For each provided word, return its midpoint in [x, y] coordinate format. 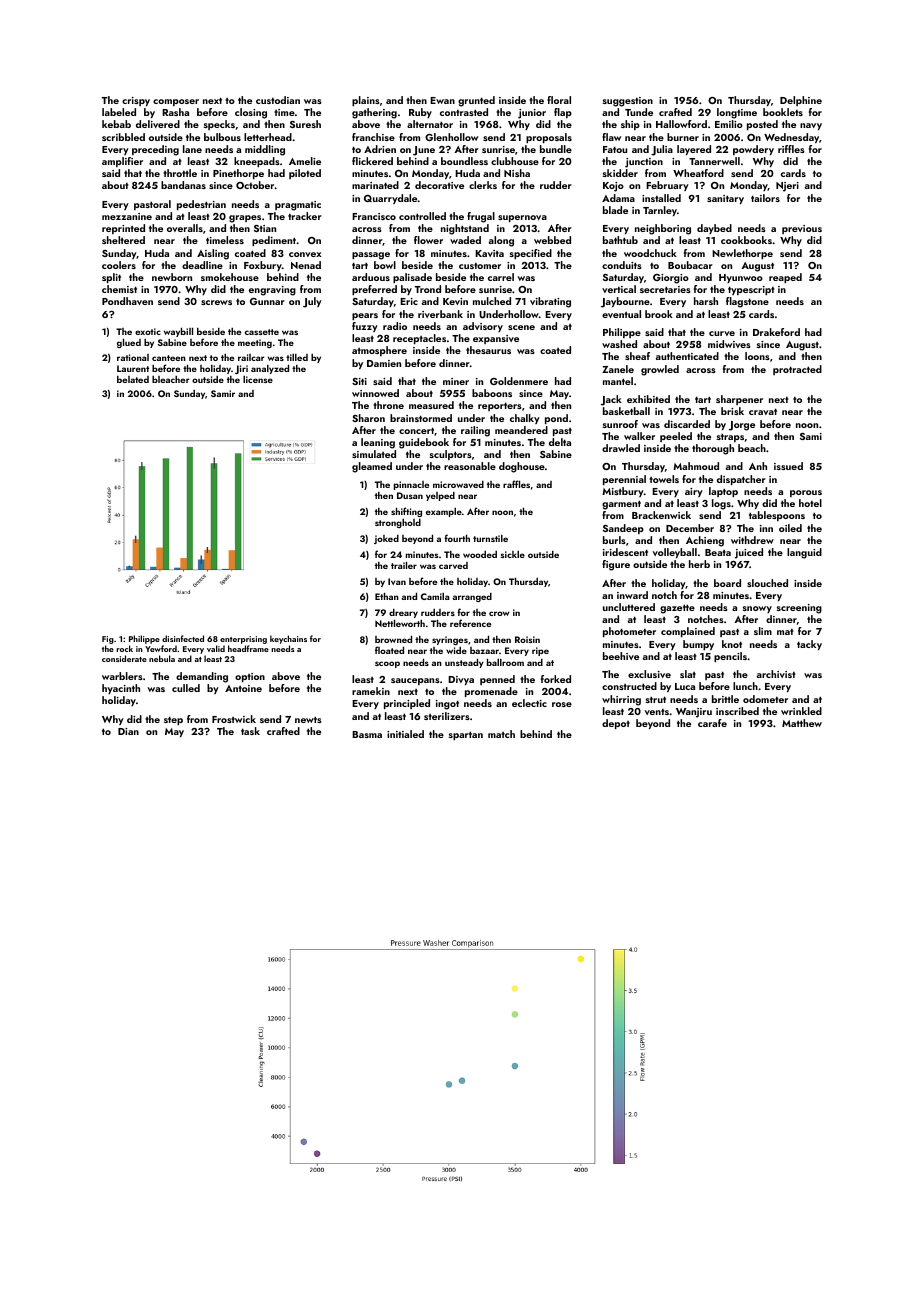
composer [176, 102]
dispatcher [741, 480]
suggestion [628, 102]
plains [366, 101]
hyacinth [121, 689]
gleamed [372, 467]
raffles [516, 484]
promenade [491, 692]
